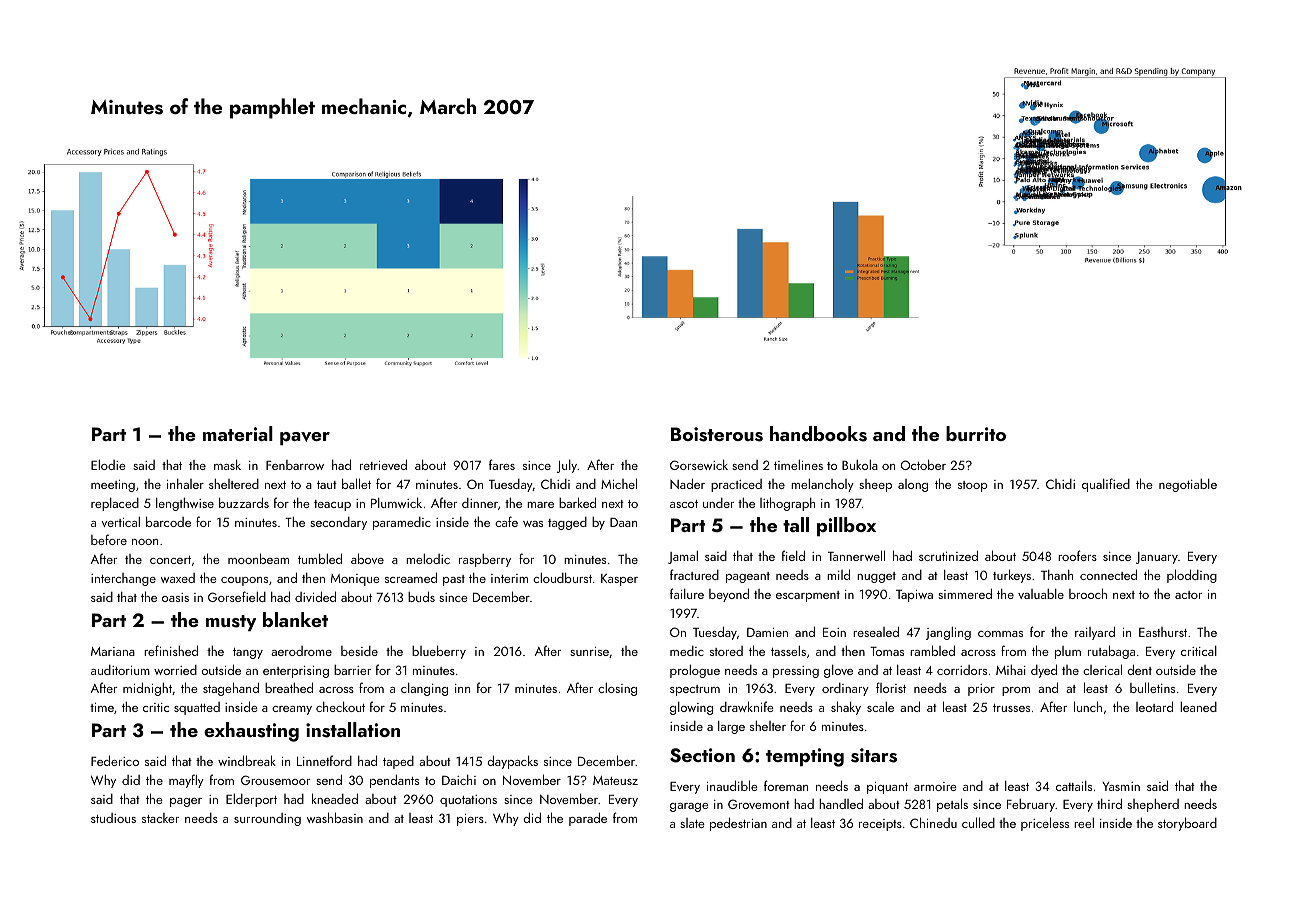 The image size is (1308, 924). What do you see at coordinates (1077, 555) in the image?
I see `roofers` at bounding box center [1077, 555].
